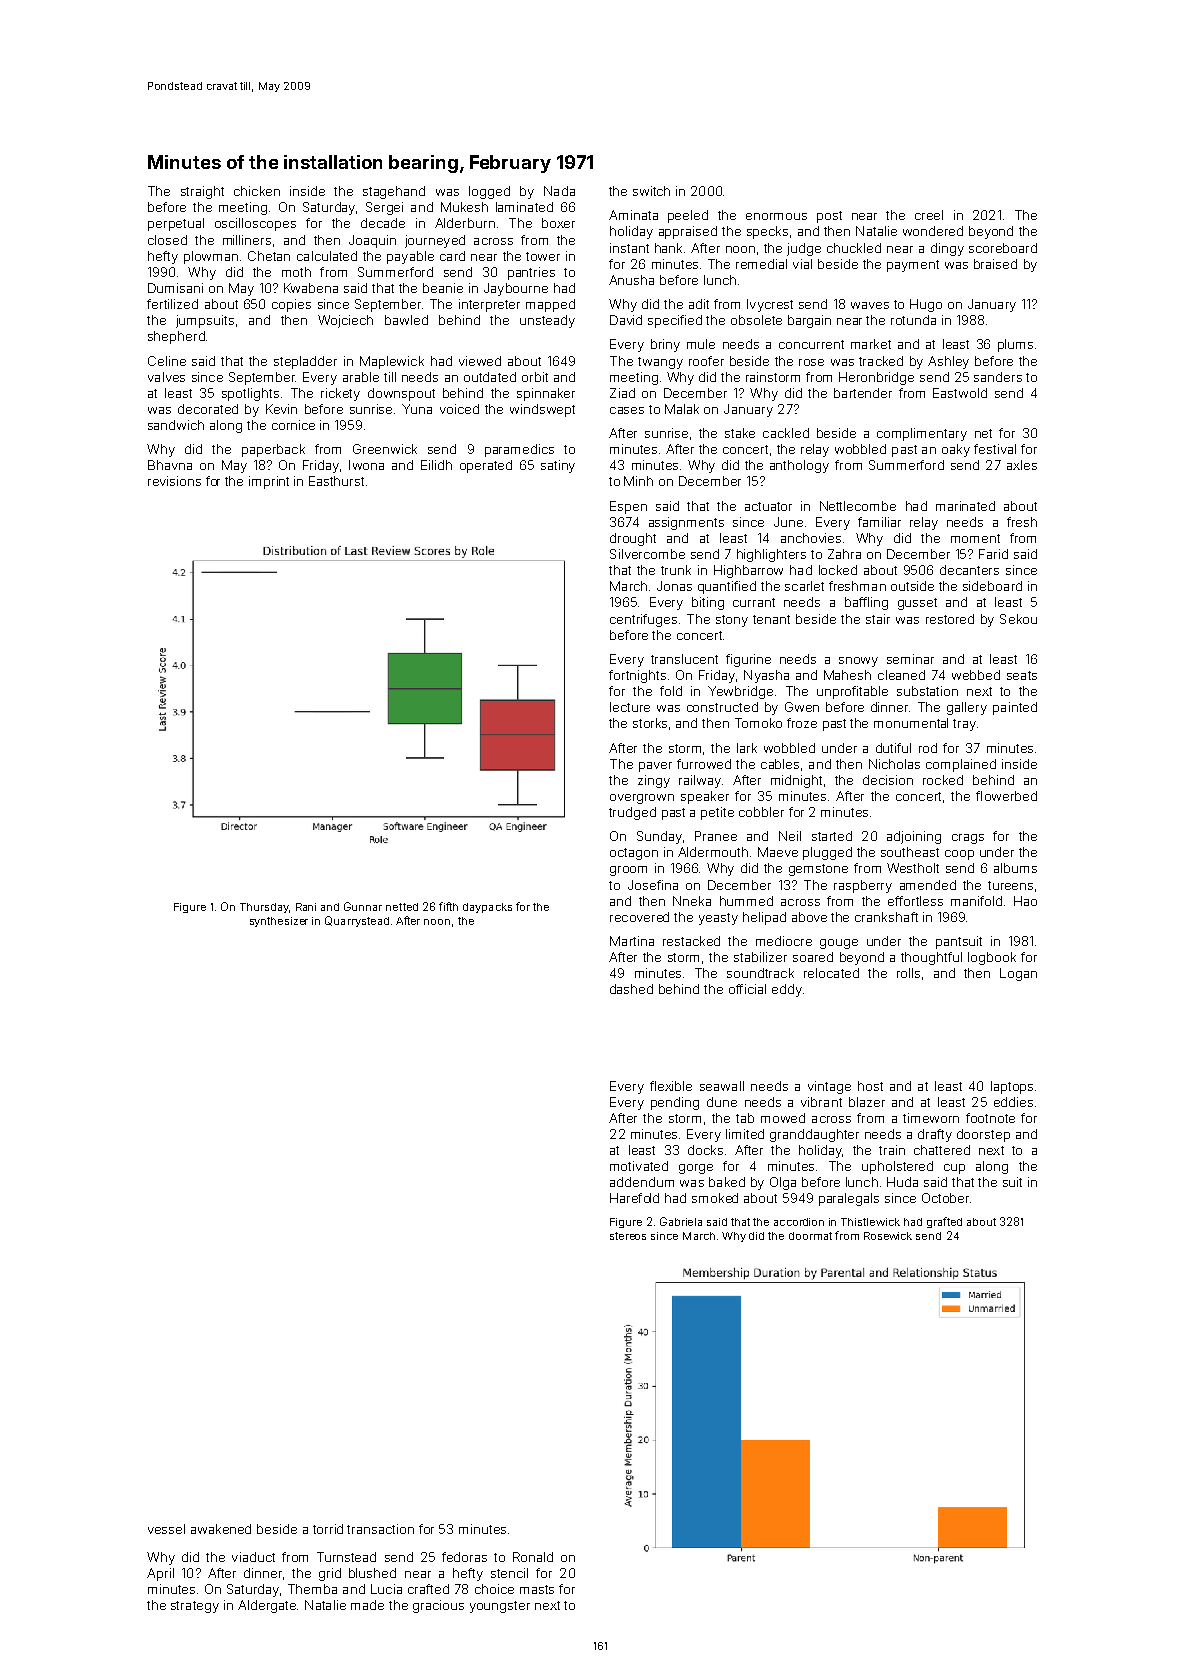  What do you see at coordinates (174, 481) in the document?
I see `revisions` at bounding box center [174, 481].
